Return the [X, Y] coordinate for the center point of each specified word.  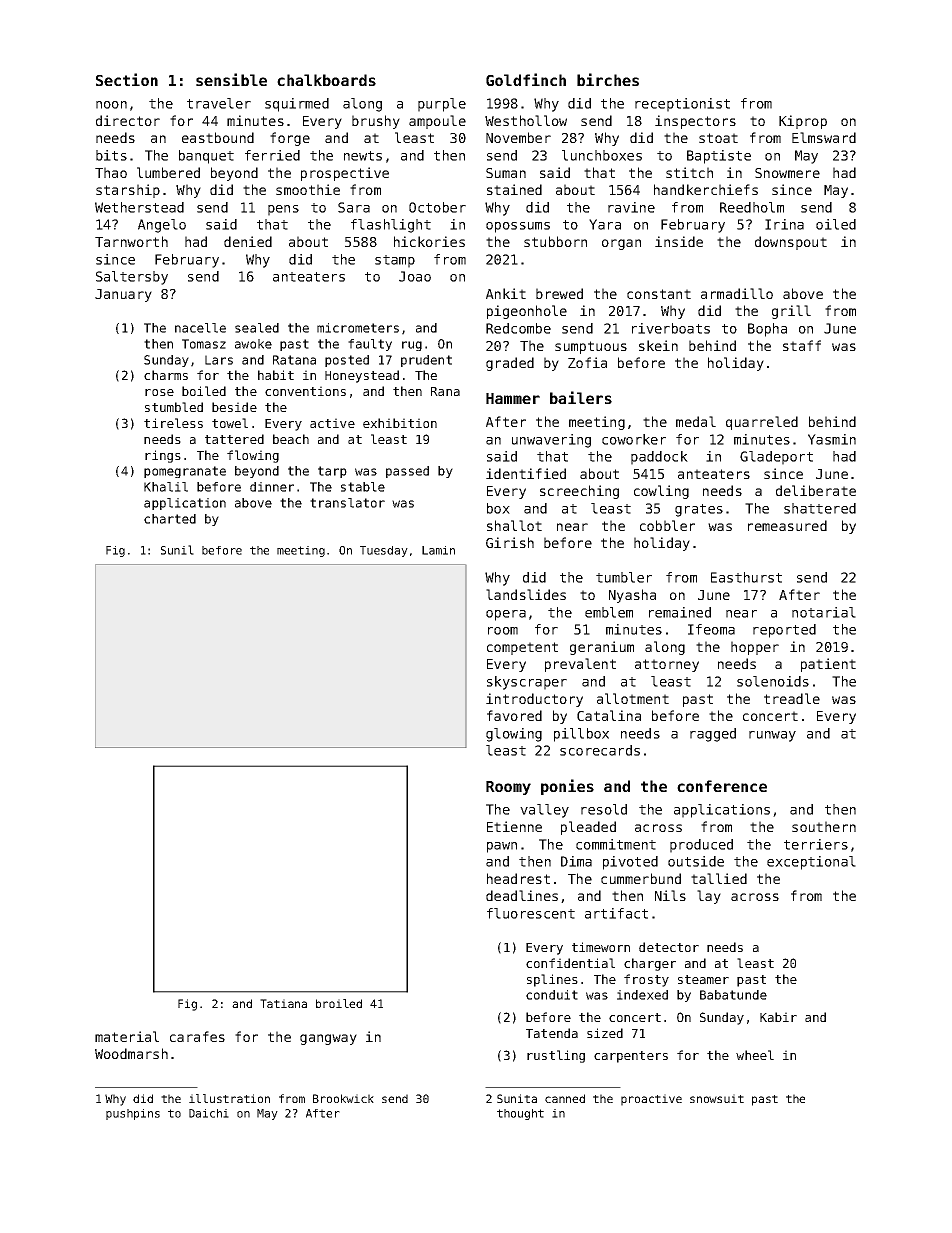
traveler [219, 103]
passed [407, 472]
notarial [824, 612]
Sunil [177, 550]
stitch [689, 172]
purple [442, 105]
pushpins [133, 1114]
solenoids [773, 681]
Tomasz [204, 344]
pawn [502, 847]
